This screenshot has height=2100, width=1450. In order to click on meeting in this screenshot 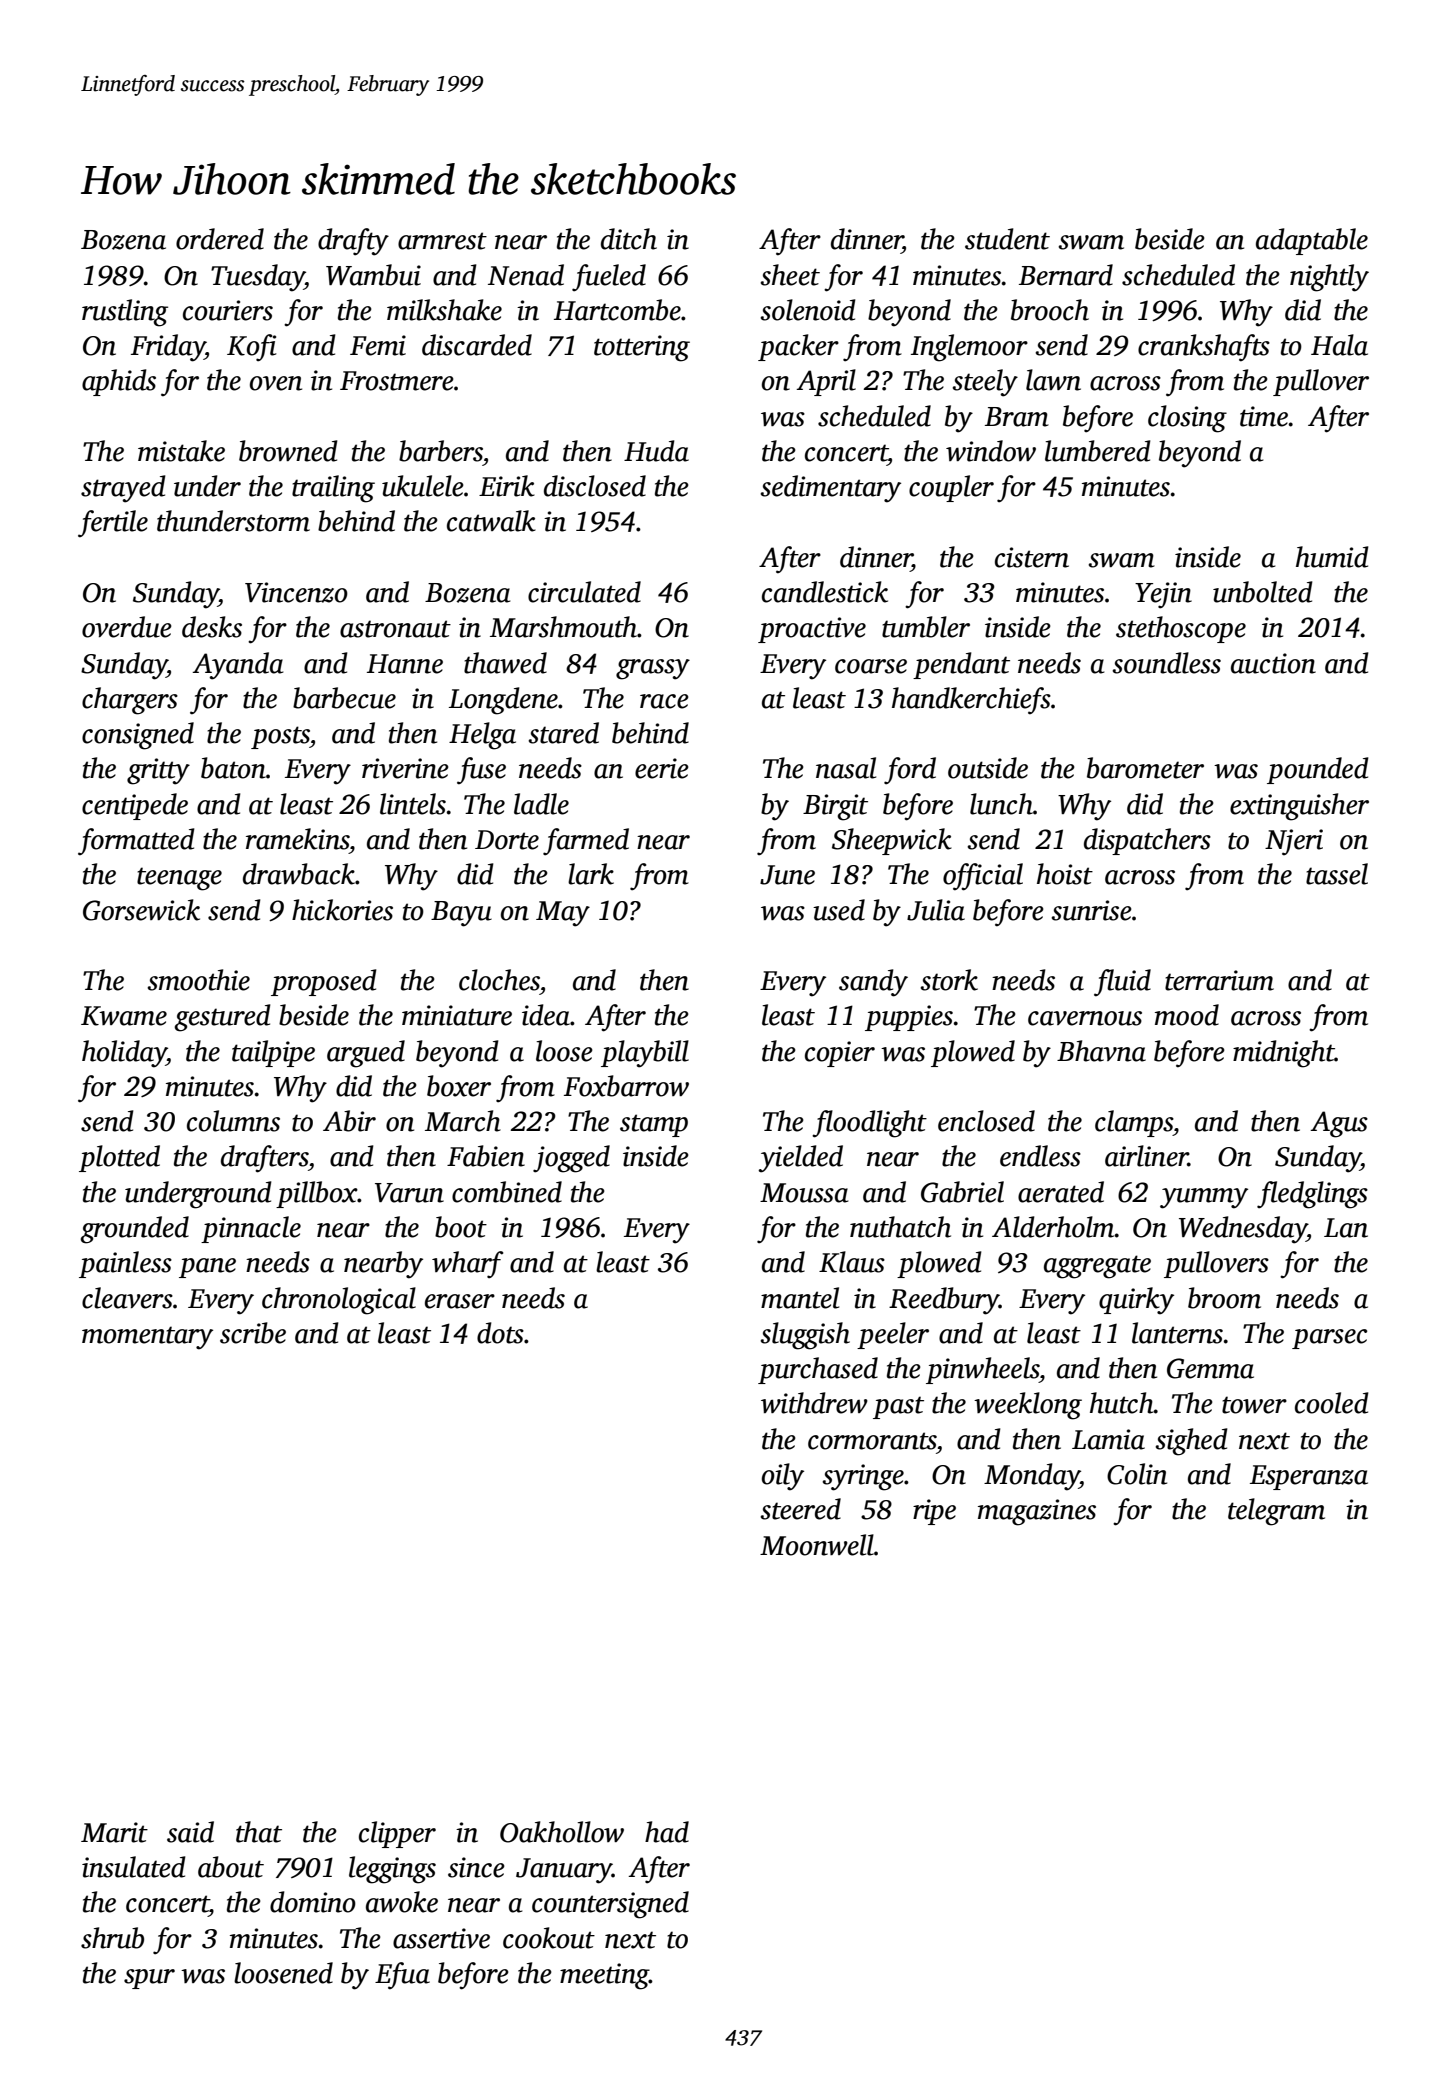, I will do `click(604, 1976)`.
